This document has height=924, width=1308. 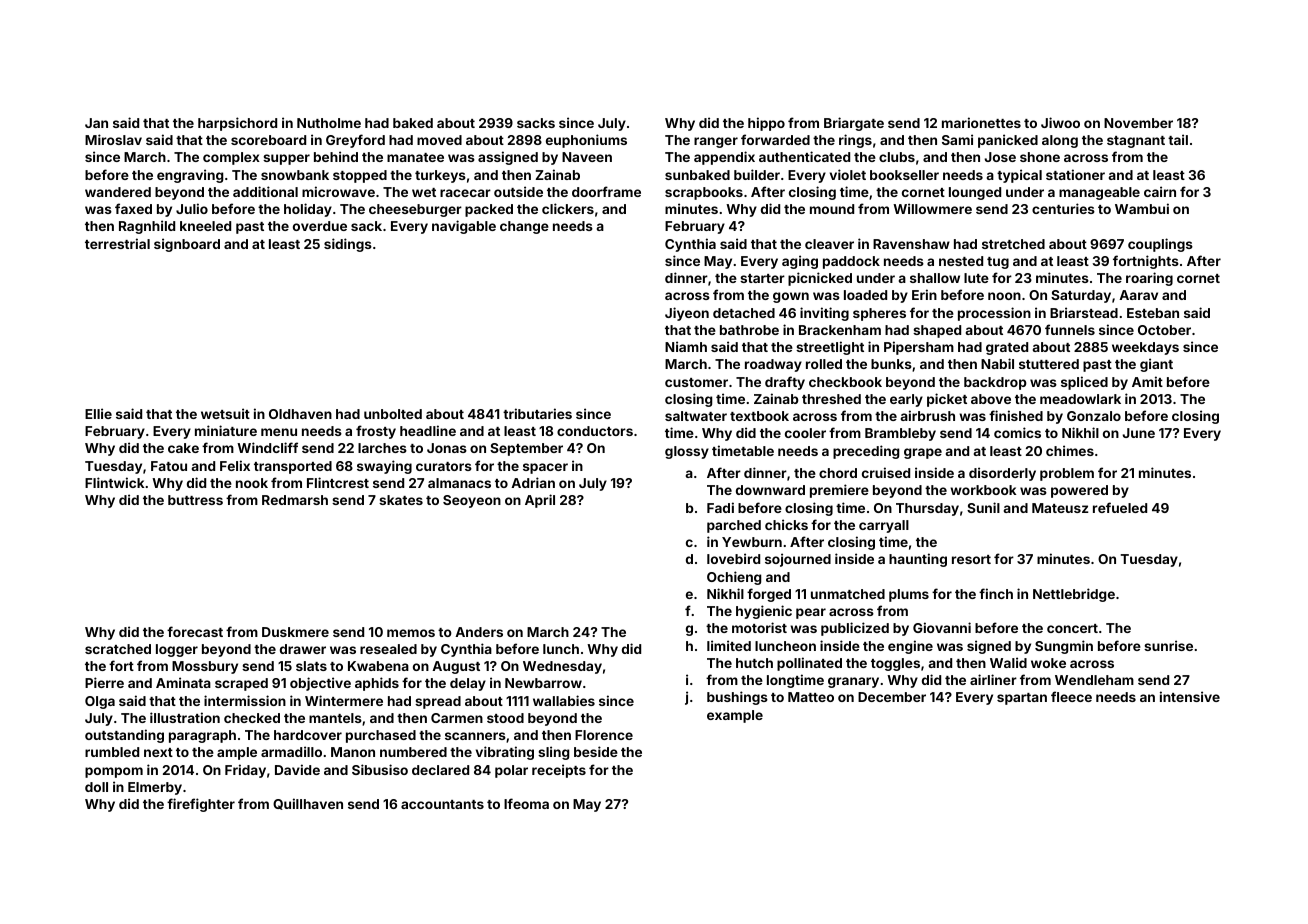 What do you see at coordinates (976, 278) in the document?
I see `lute` at bounding box center [976, 278].
